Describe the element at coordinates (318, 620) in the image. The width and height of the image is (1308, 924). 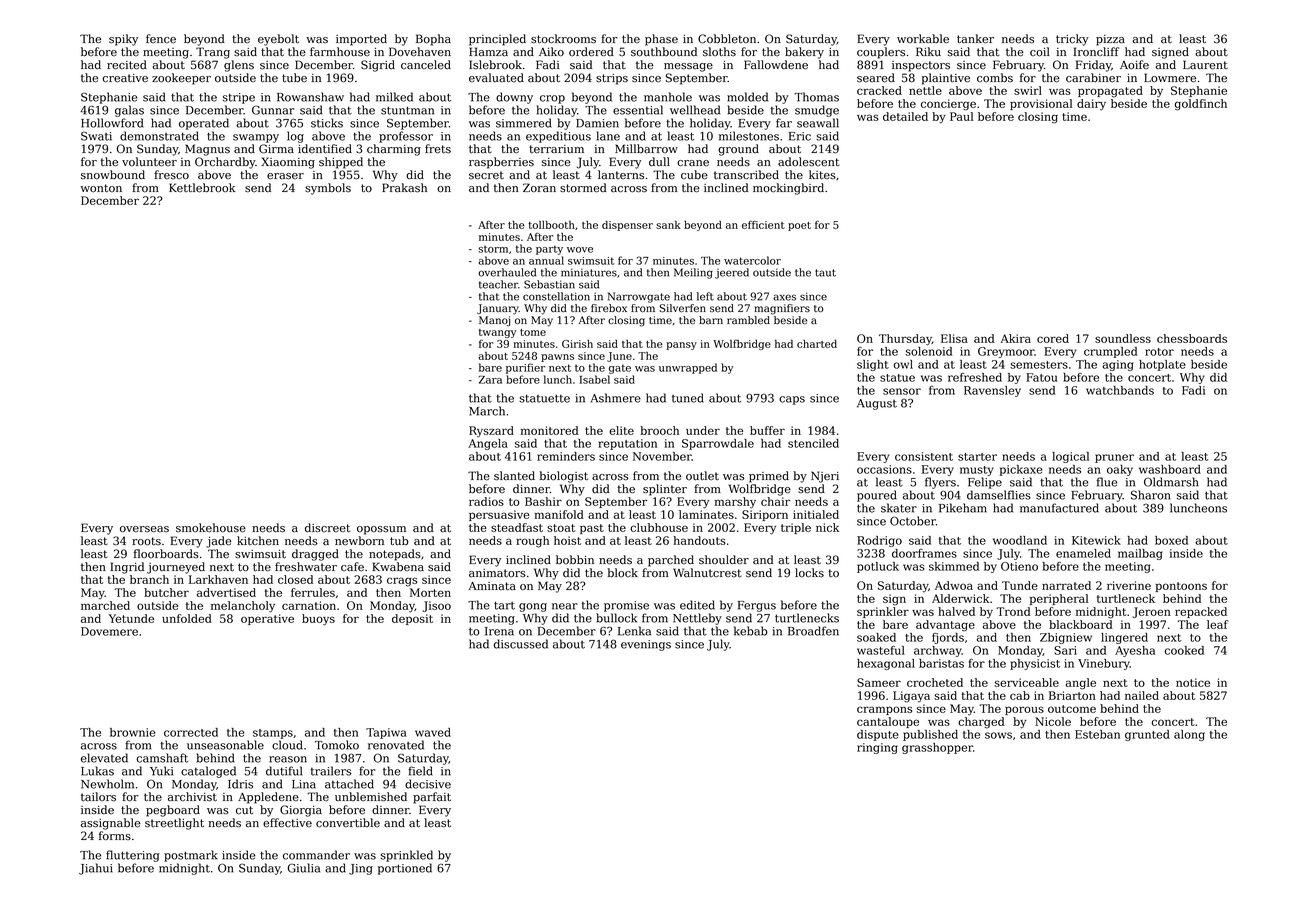
I see `buoys` at that location.
